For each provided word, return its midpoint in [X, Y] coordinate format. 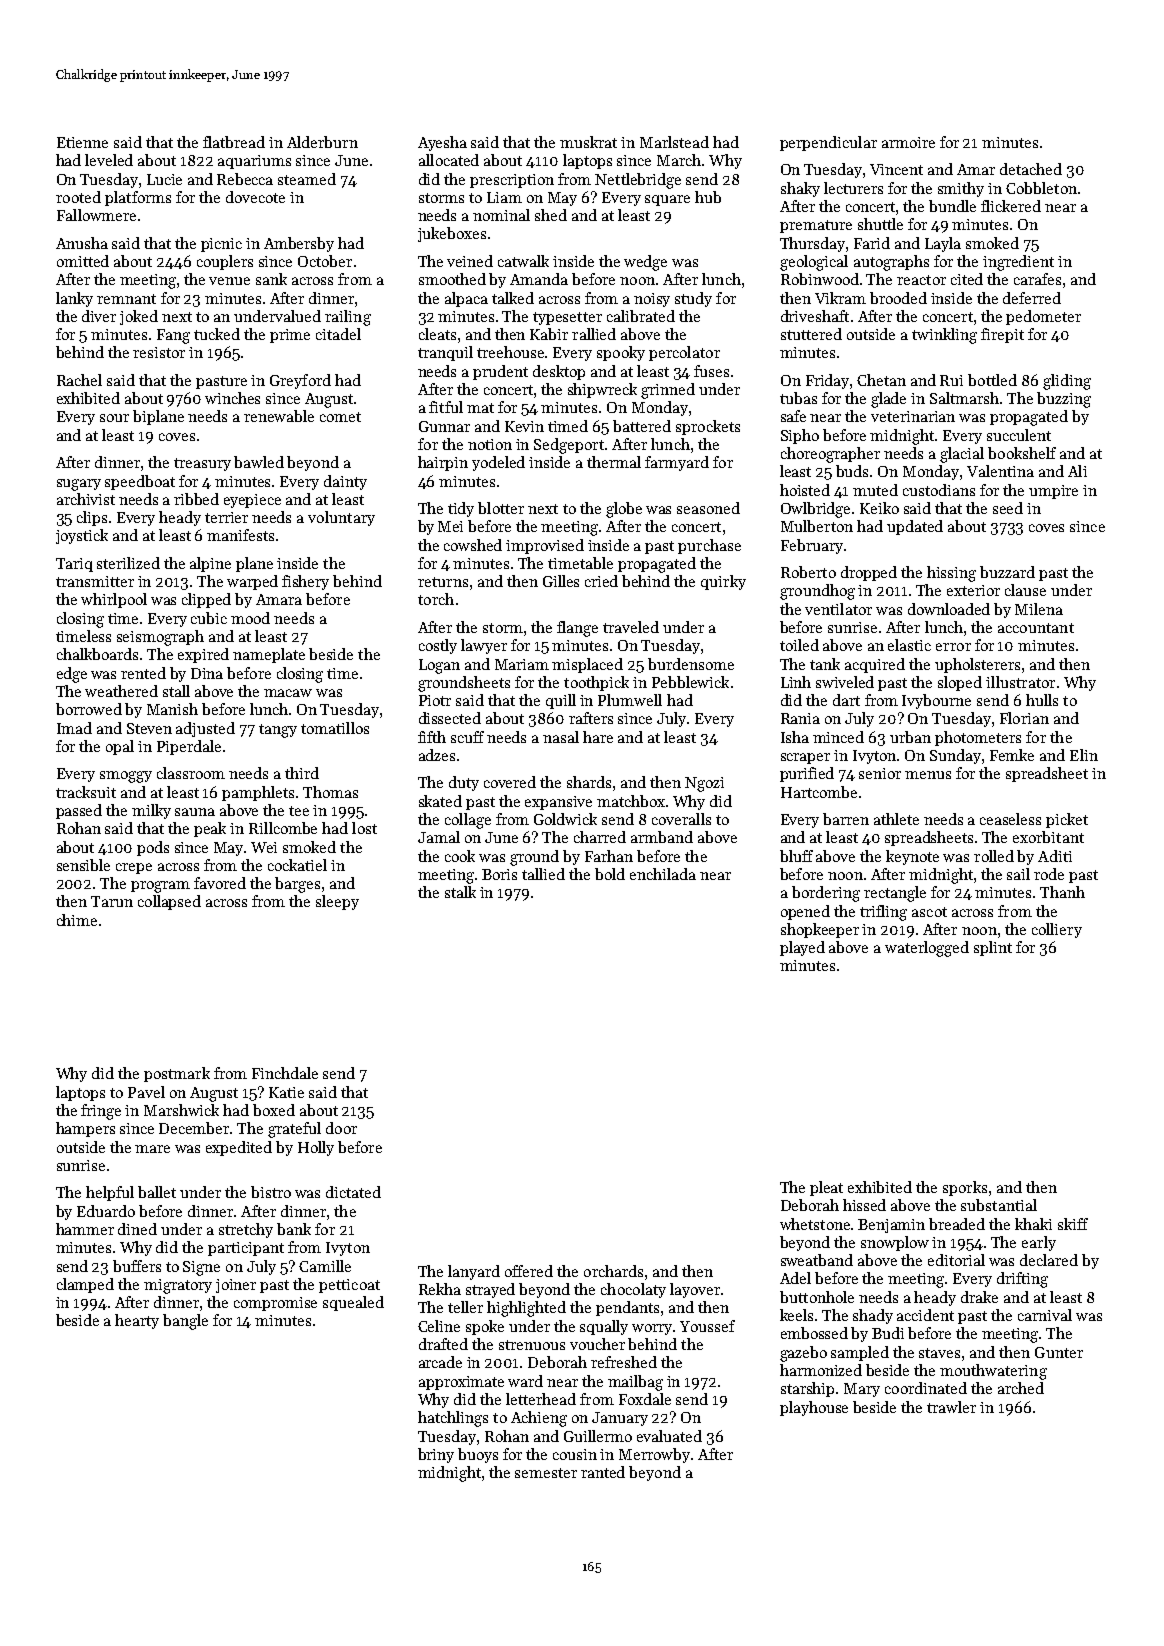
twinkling [944, 336]
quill [561, 701]
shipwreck [602, 390]
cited [967, 279]
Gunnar [444, 426]
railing [348, 318]
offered [529, 1271]
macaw [288, 693]
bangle [185, 1322]
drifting [1022, 1280]
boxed [274, 1110]
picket [1067, 820]
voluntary [341, 518]
